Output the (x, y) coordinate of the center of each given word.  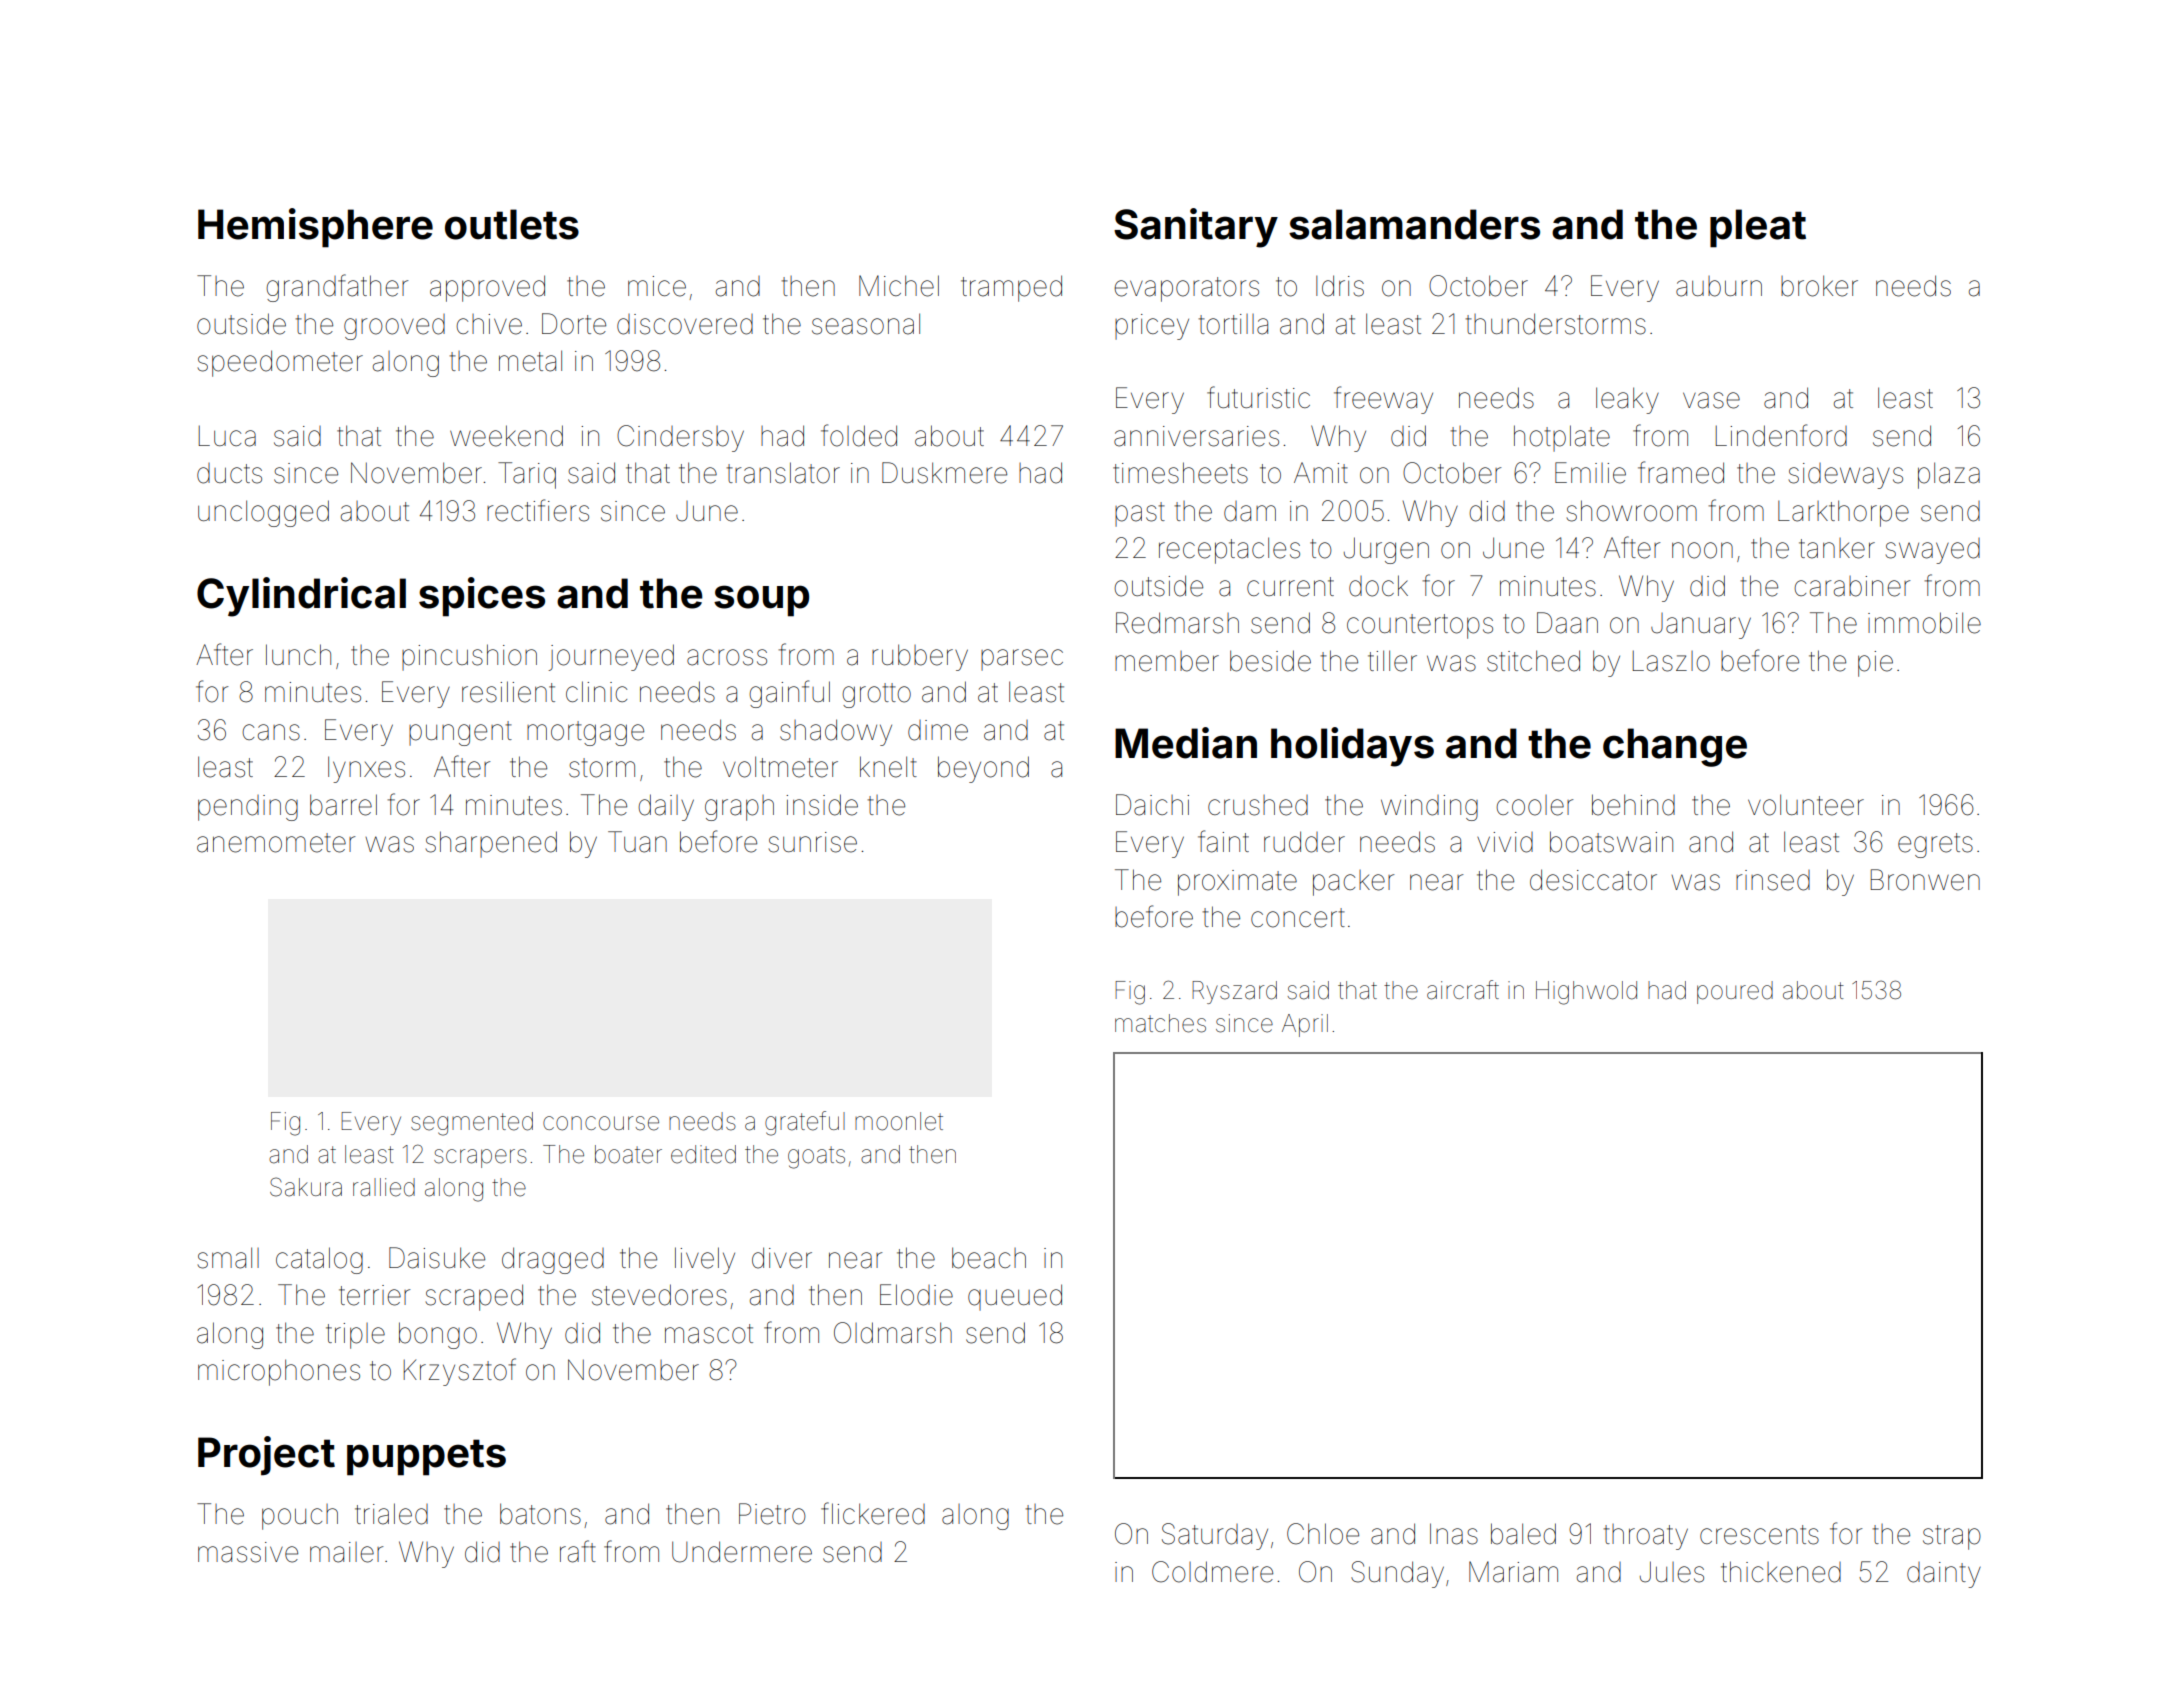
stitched (1533, 661)
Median (1186, 743)
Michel (899, 286)
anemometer (276, 843)
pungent (460, 733)
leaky (1627, 400)
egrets (1935, 845)
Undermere (742, 1552)
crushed (1258, 805)
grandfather (337, 288)
